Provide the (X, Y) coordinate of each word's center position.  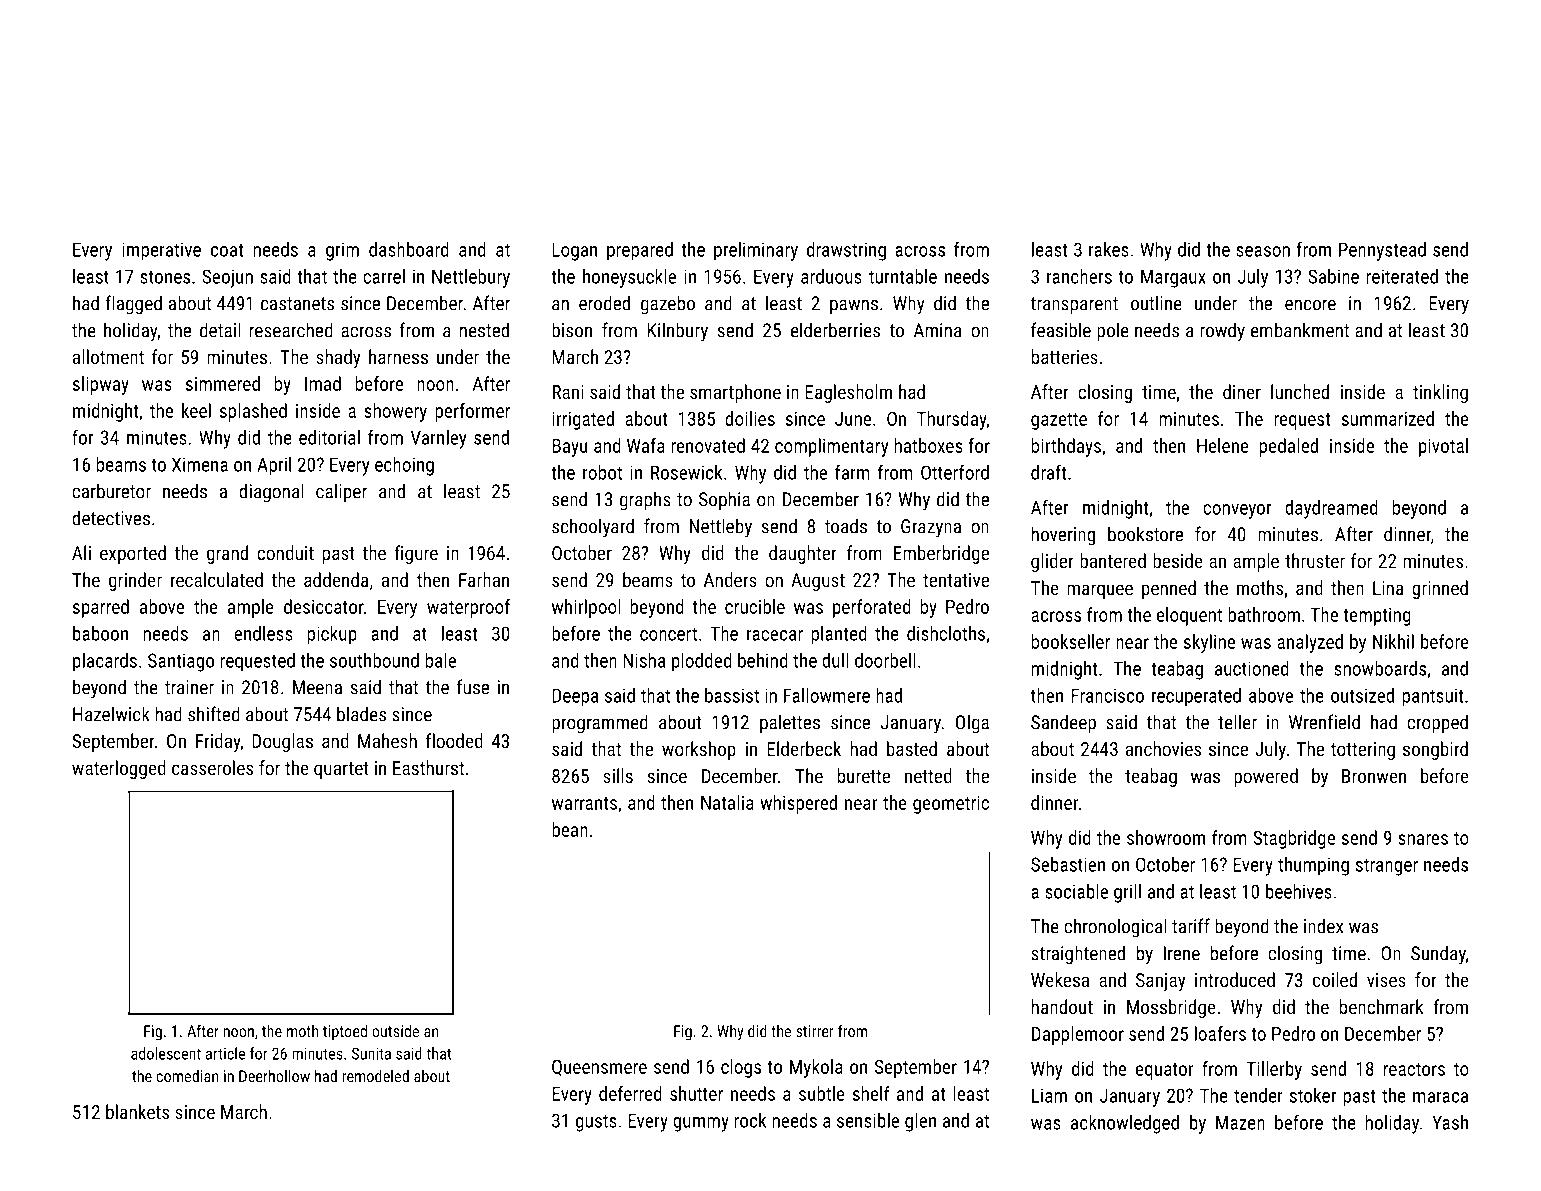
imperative (161, 251)
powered (1266, 777)
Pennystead (1382, 251)
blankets (137, 1111)
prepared (640, 251)
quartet (341, 770)
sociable (1076, 891)
